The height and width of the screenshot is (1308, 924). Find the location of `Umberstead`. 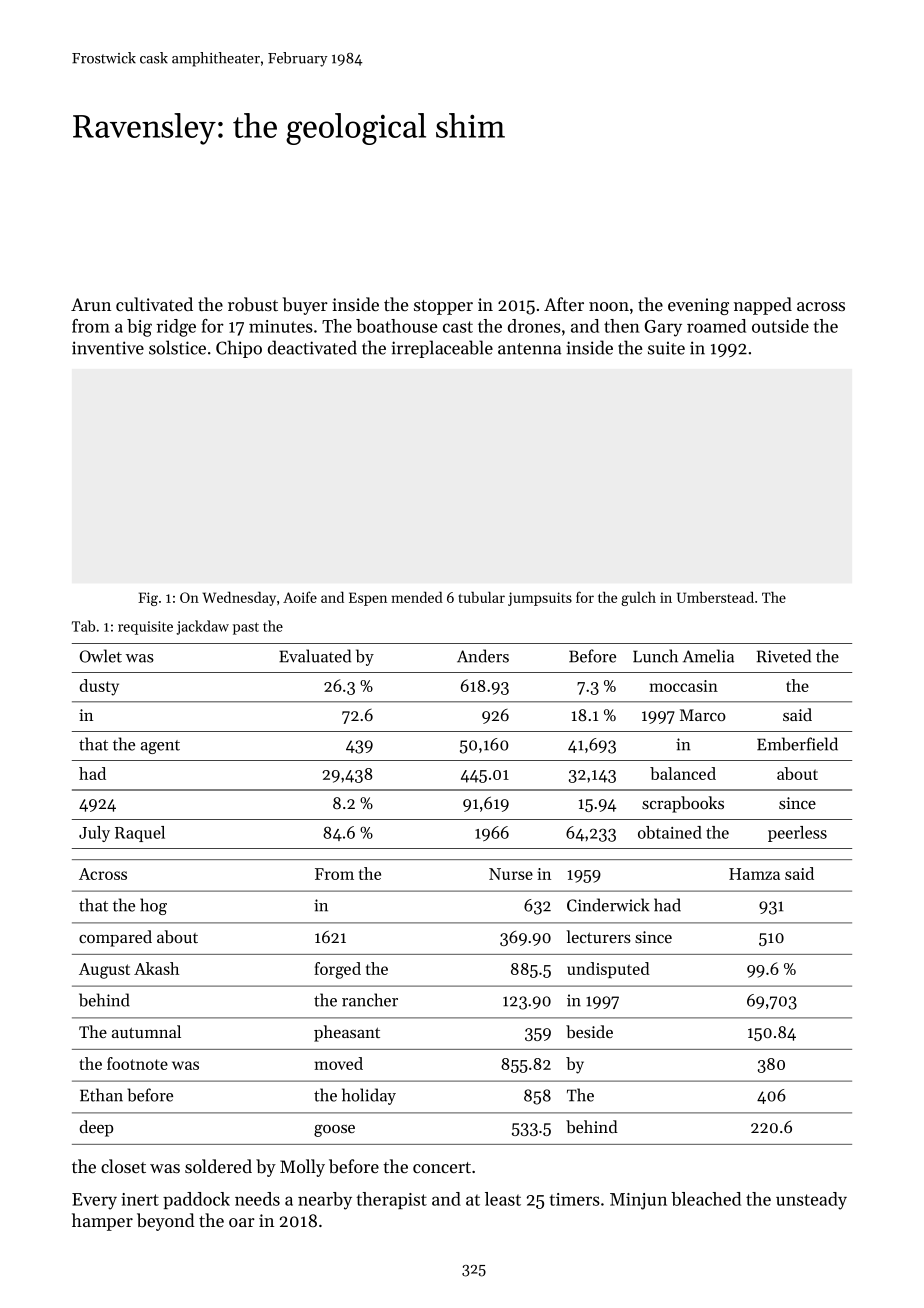

Umberstead is located at coordinates (715, 597).
